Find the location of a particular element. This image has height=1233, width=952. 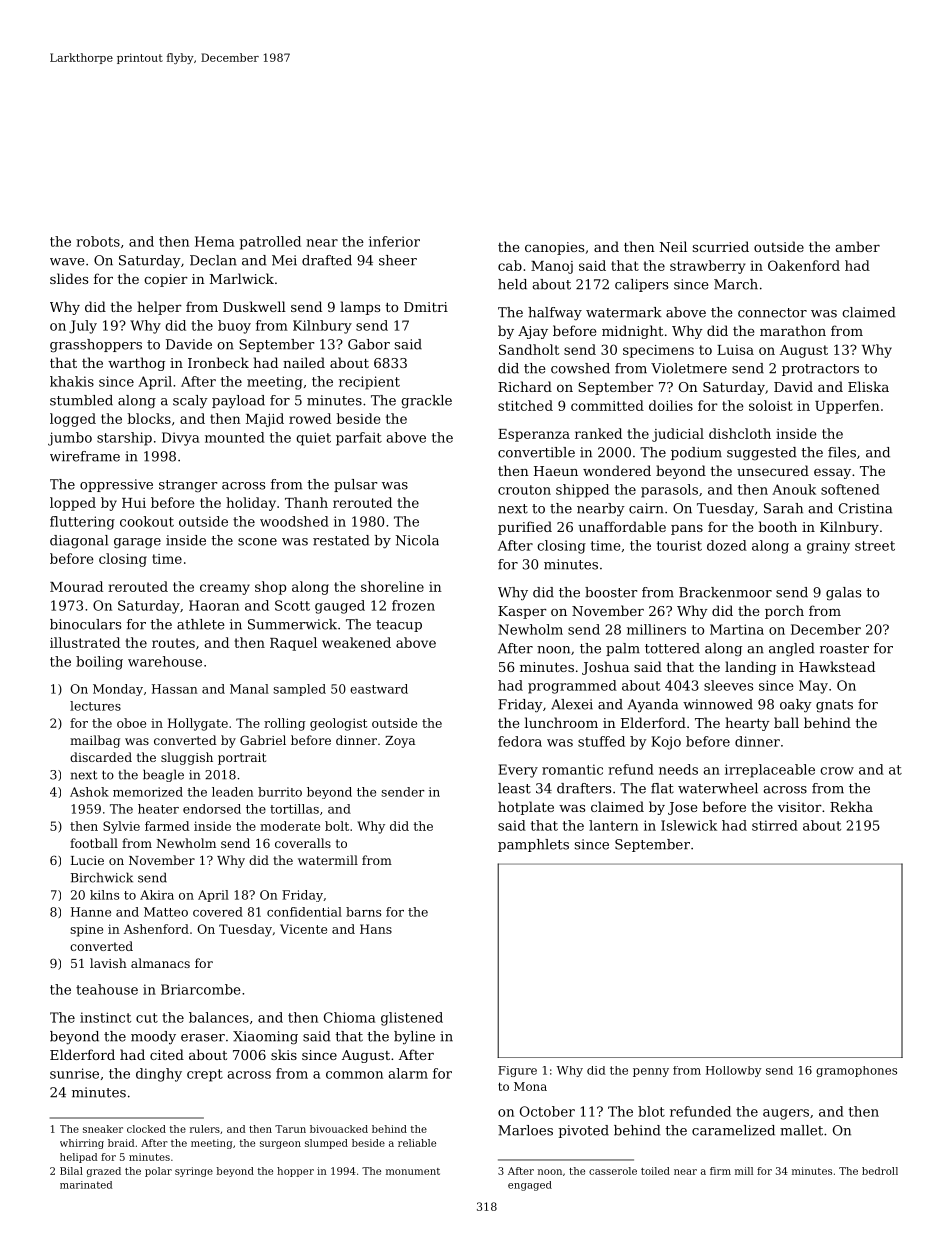

doilies is located at coordinates (671, 405).
